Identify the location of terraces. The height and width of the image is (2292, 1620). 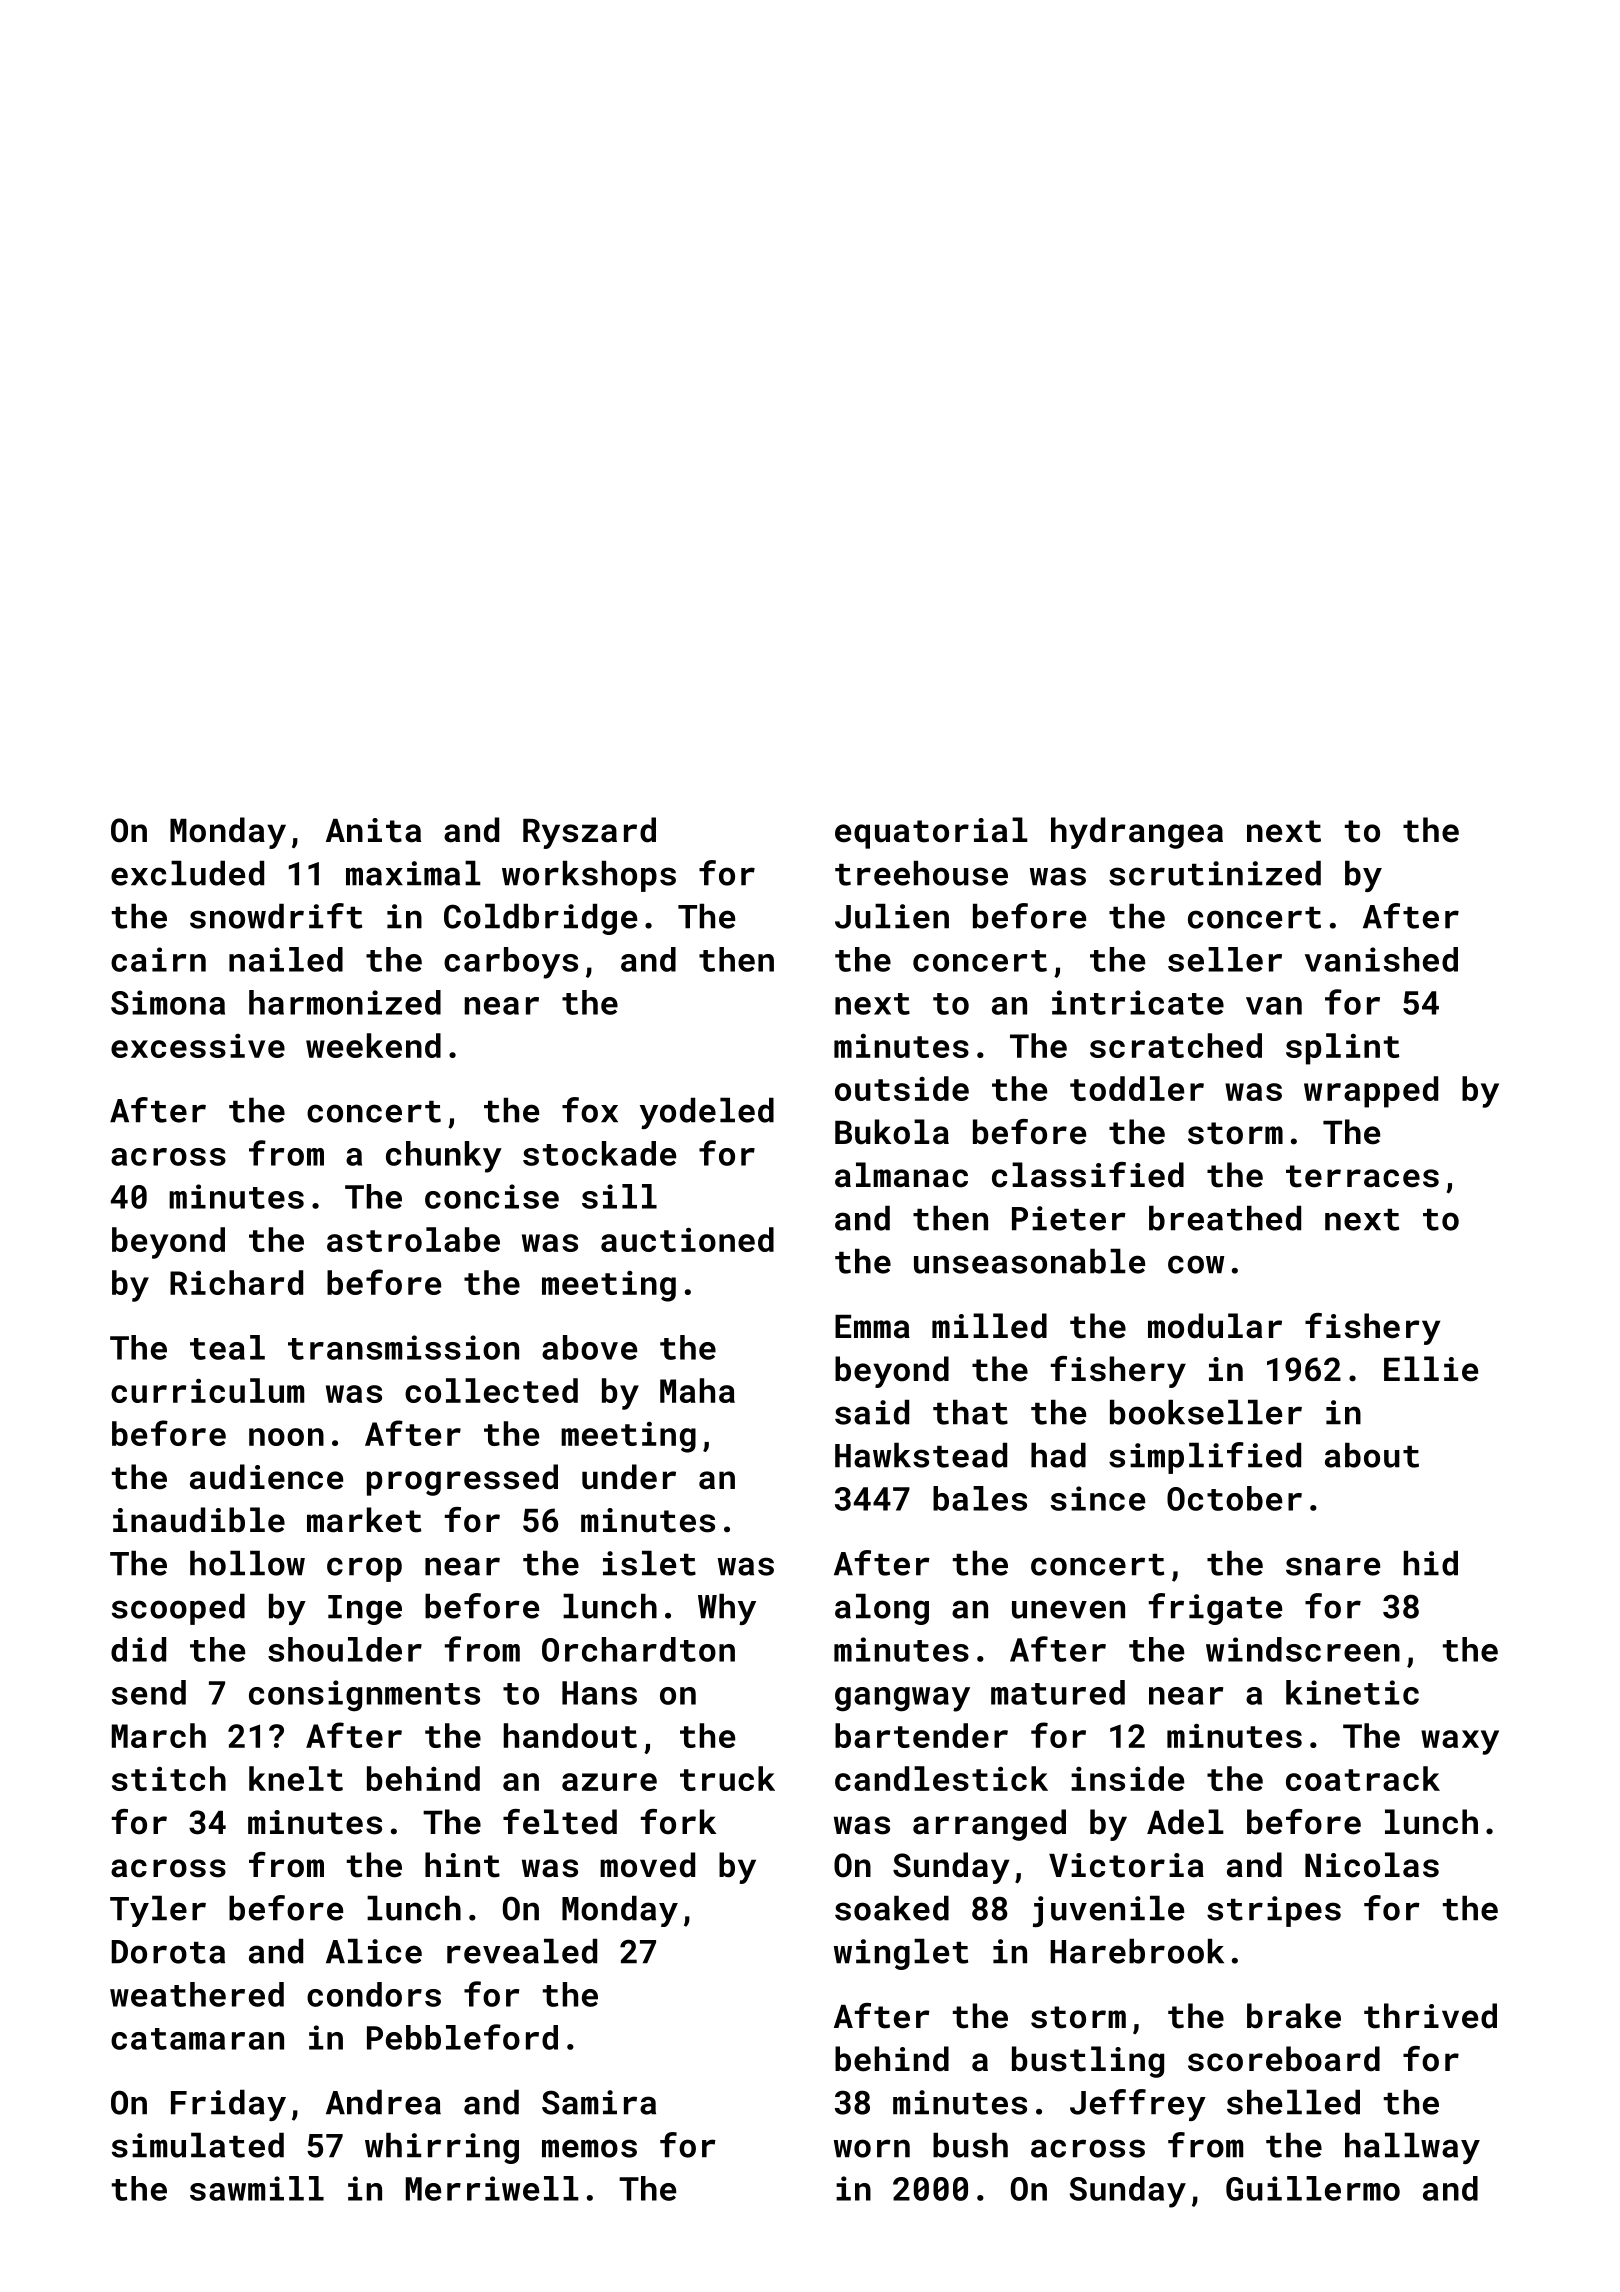
(1362, 1176).
